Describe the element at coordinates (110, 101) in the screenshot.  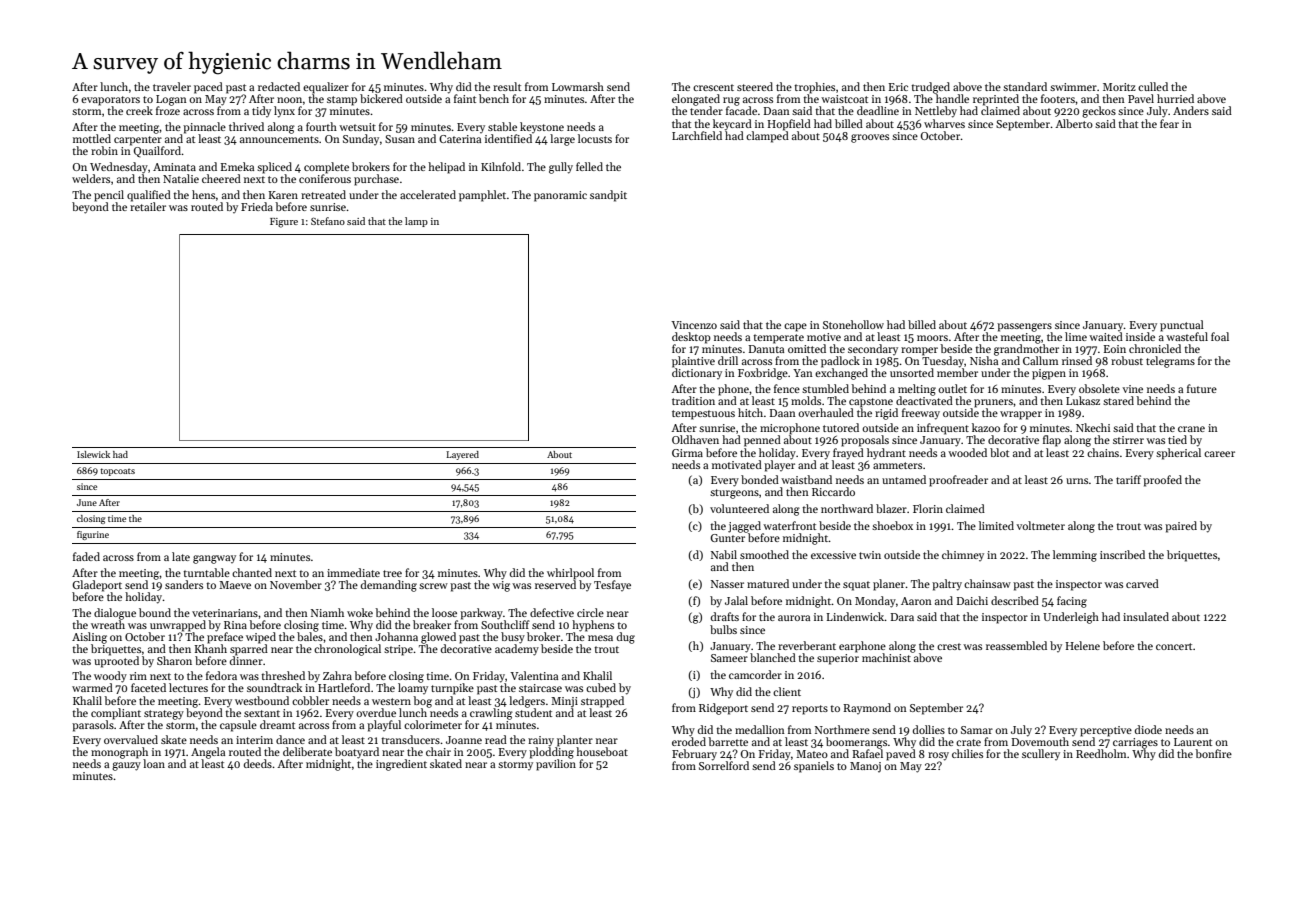
I see `evaporators` at that location.
